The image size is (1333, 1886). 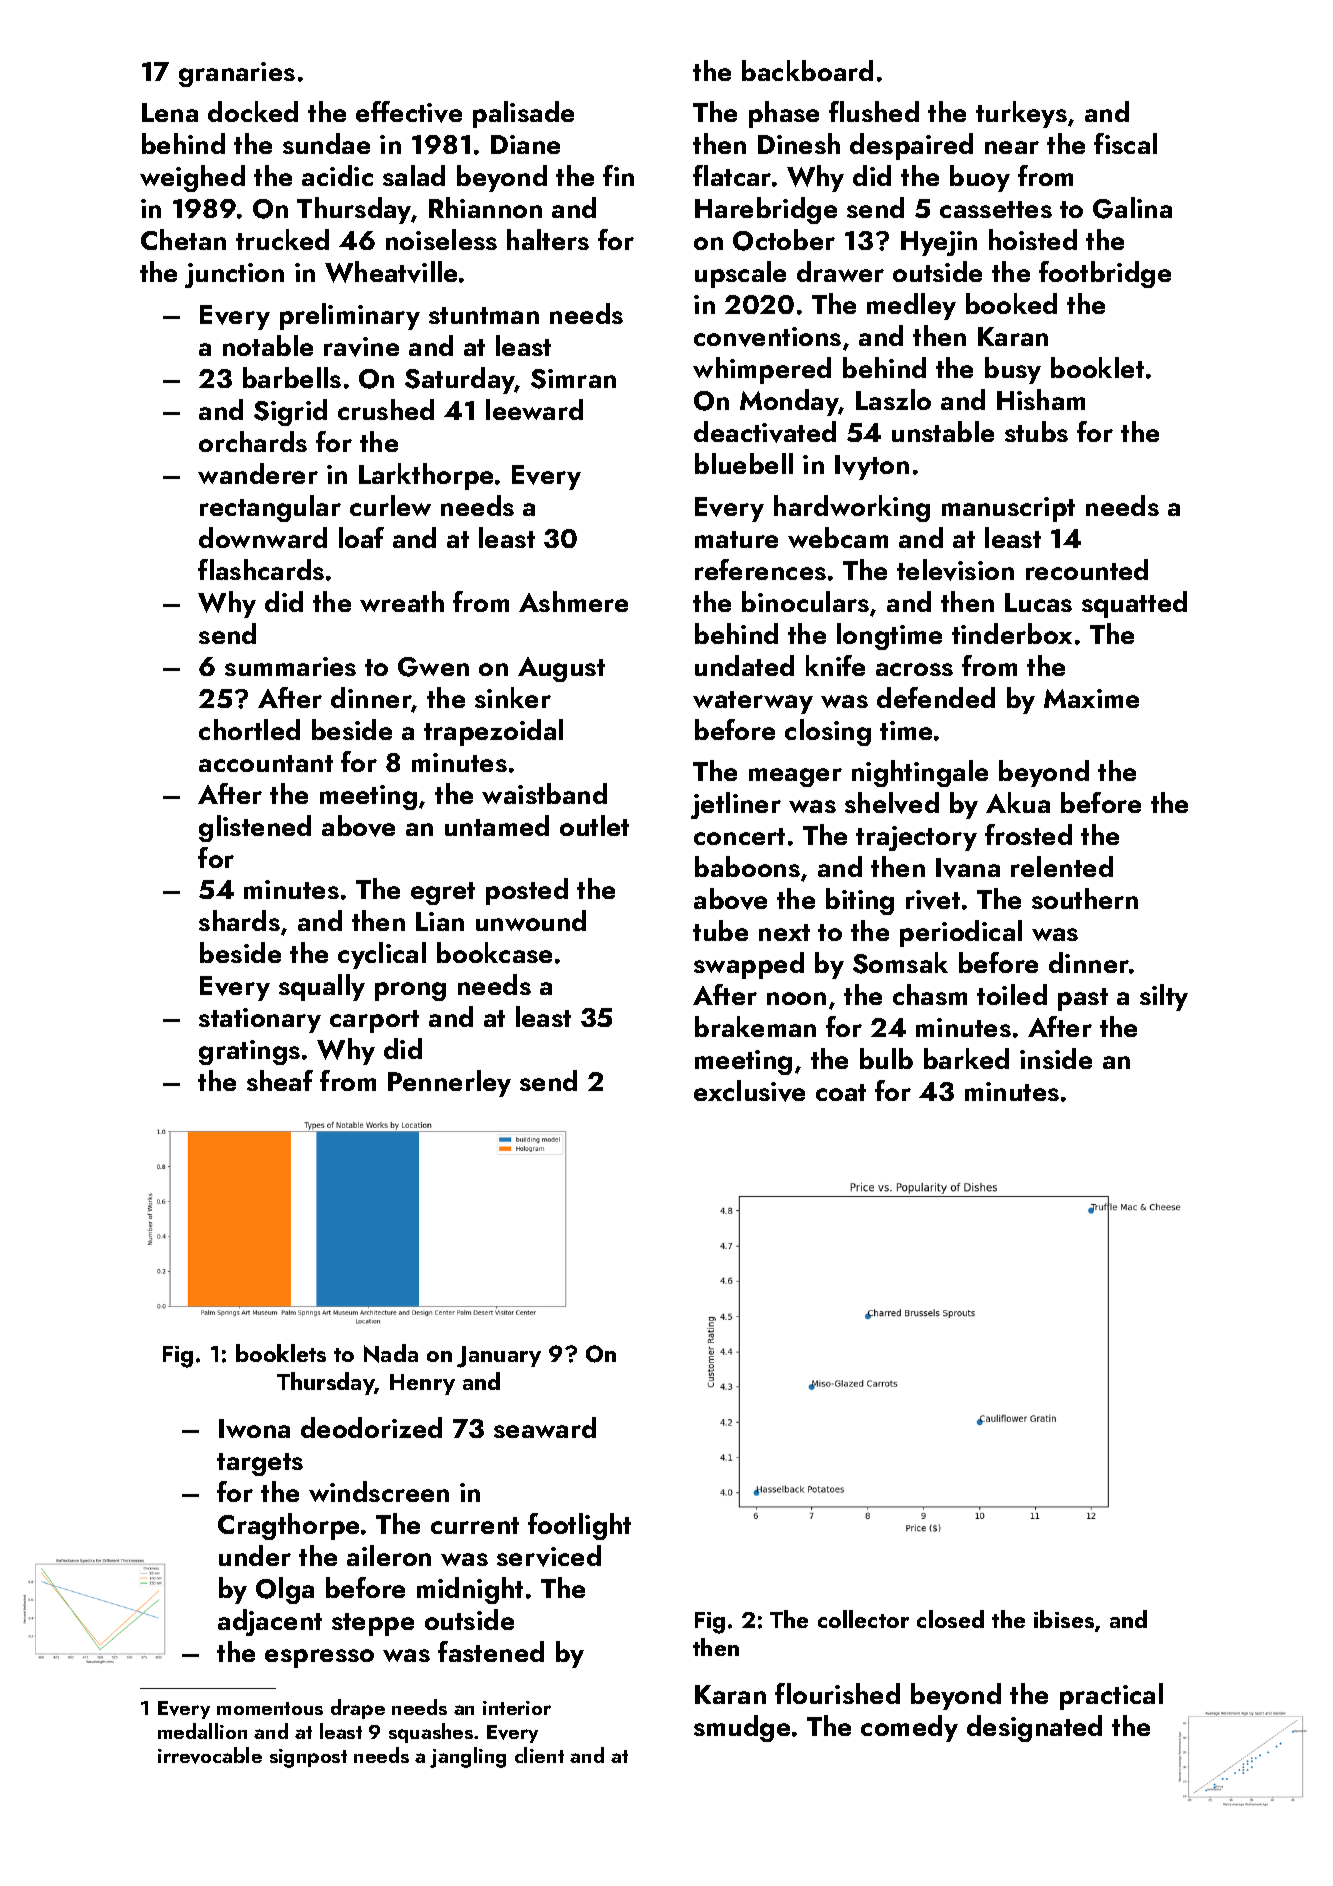 I want to click on backboard, so click(x=807, y=70).
